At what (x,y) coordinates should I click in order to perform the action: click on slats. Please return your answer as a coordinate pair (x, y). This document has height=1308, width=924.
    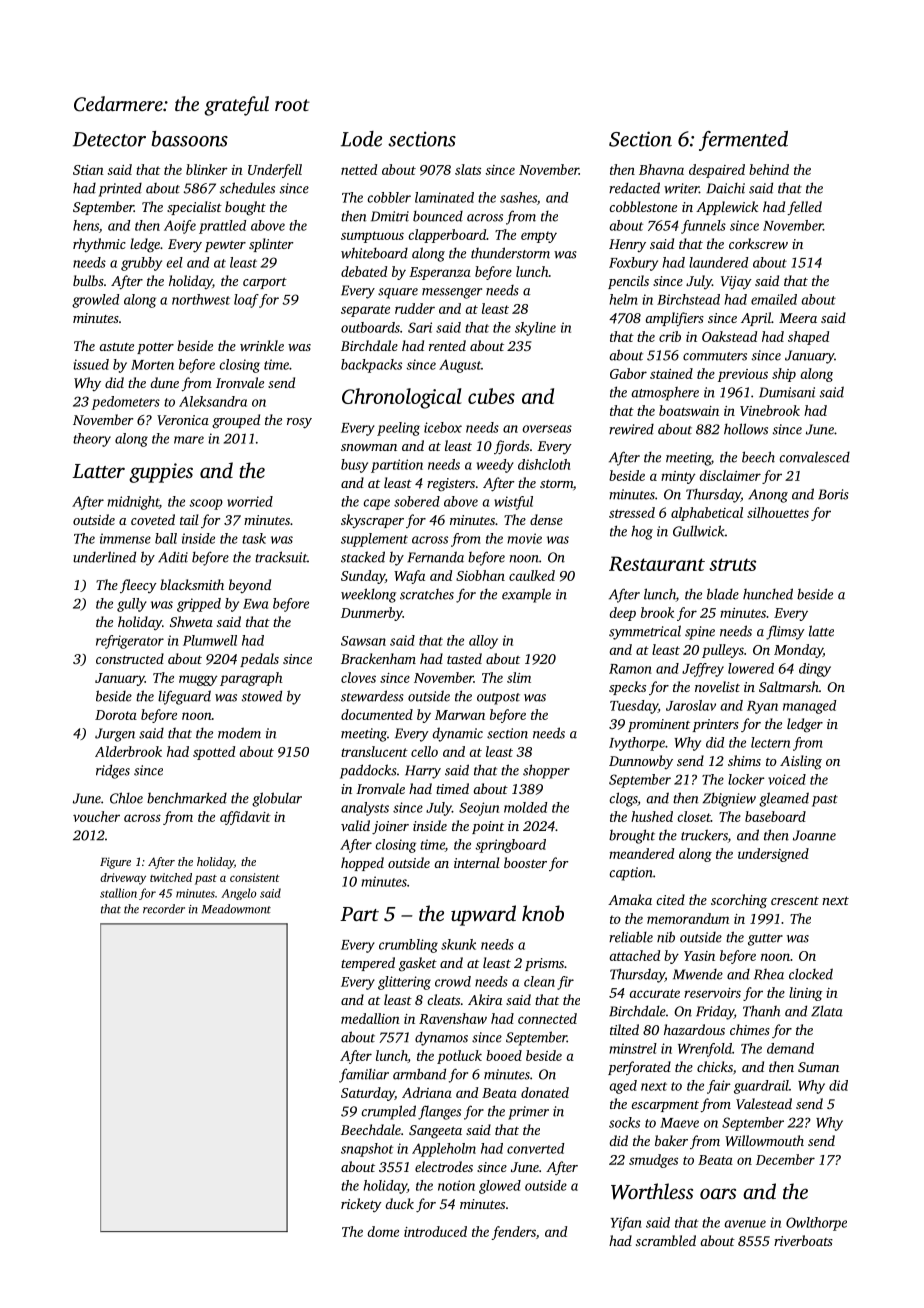
    Looking at the image, I should click on (468, 169).
